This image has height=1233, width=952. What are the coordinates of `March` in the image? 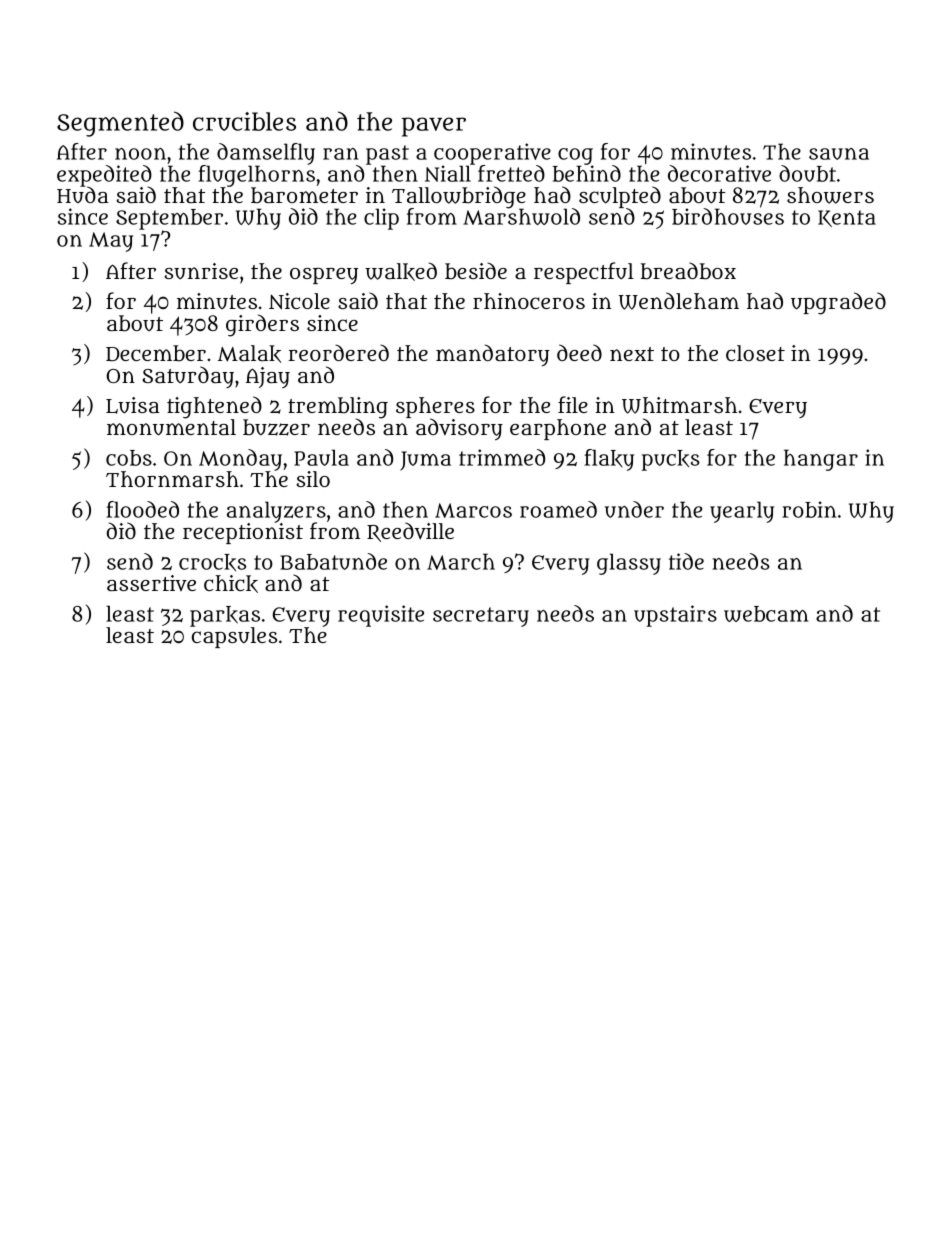 It's located at (461, 561).
